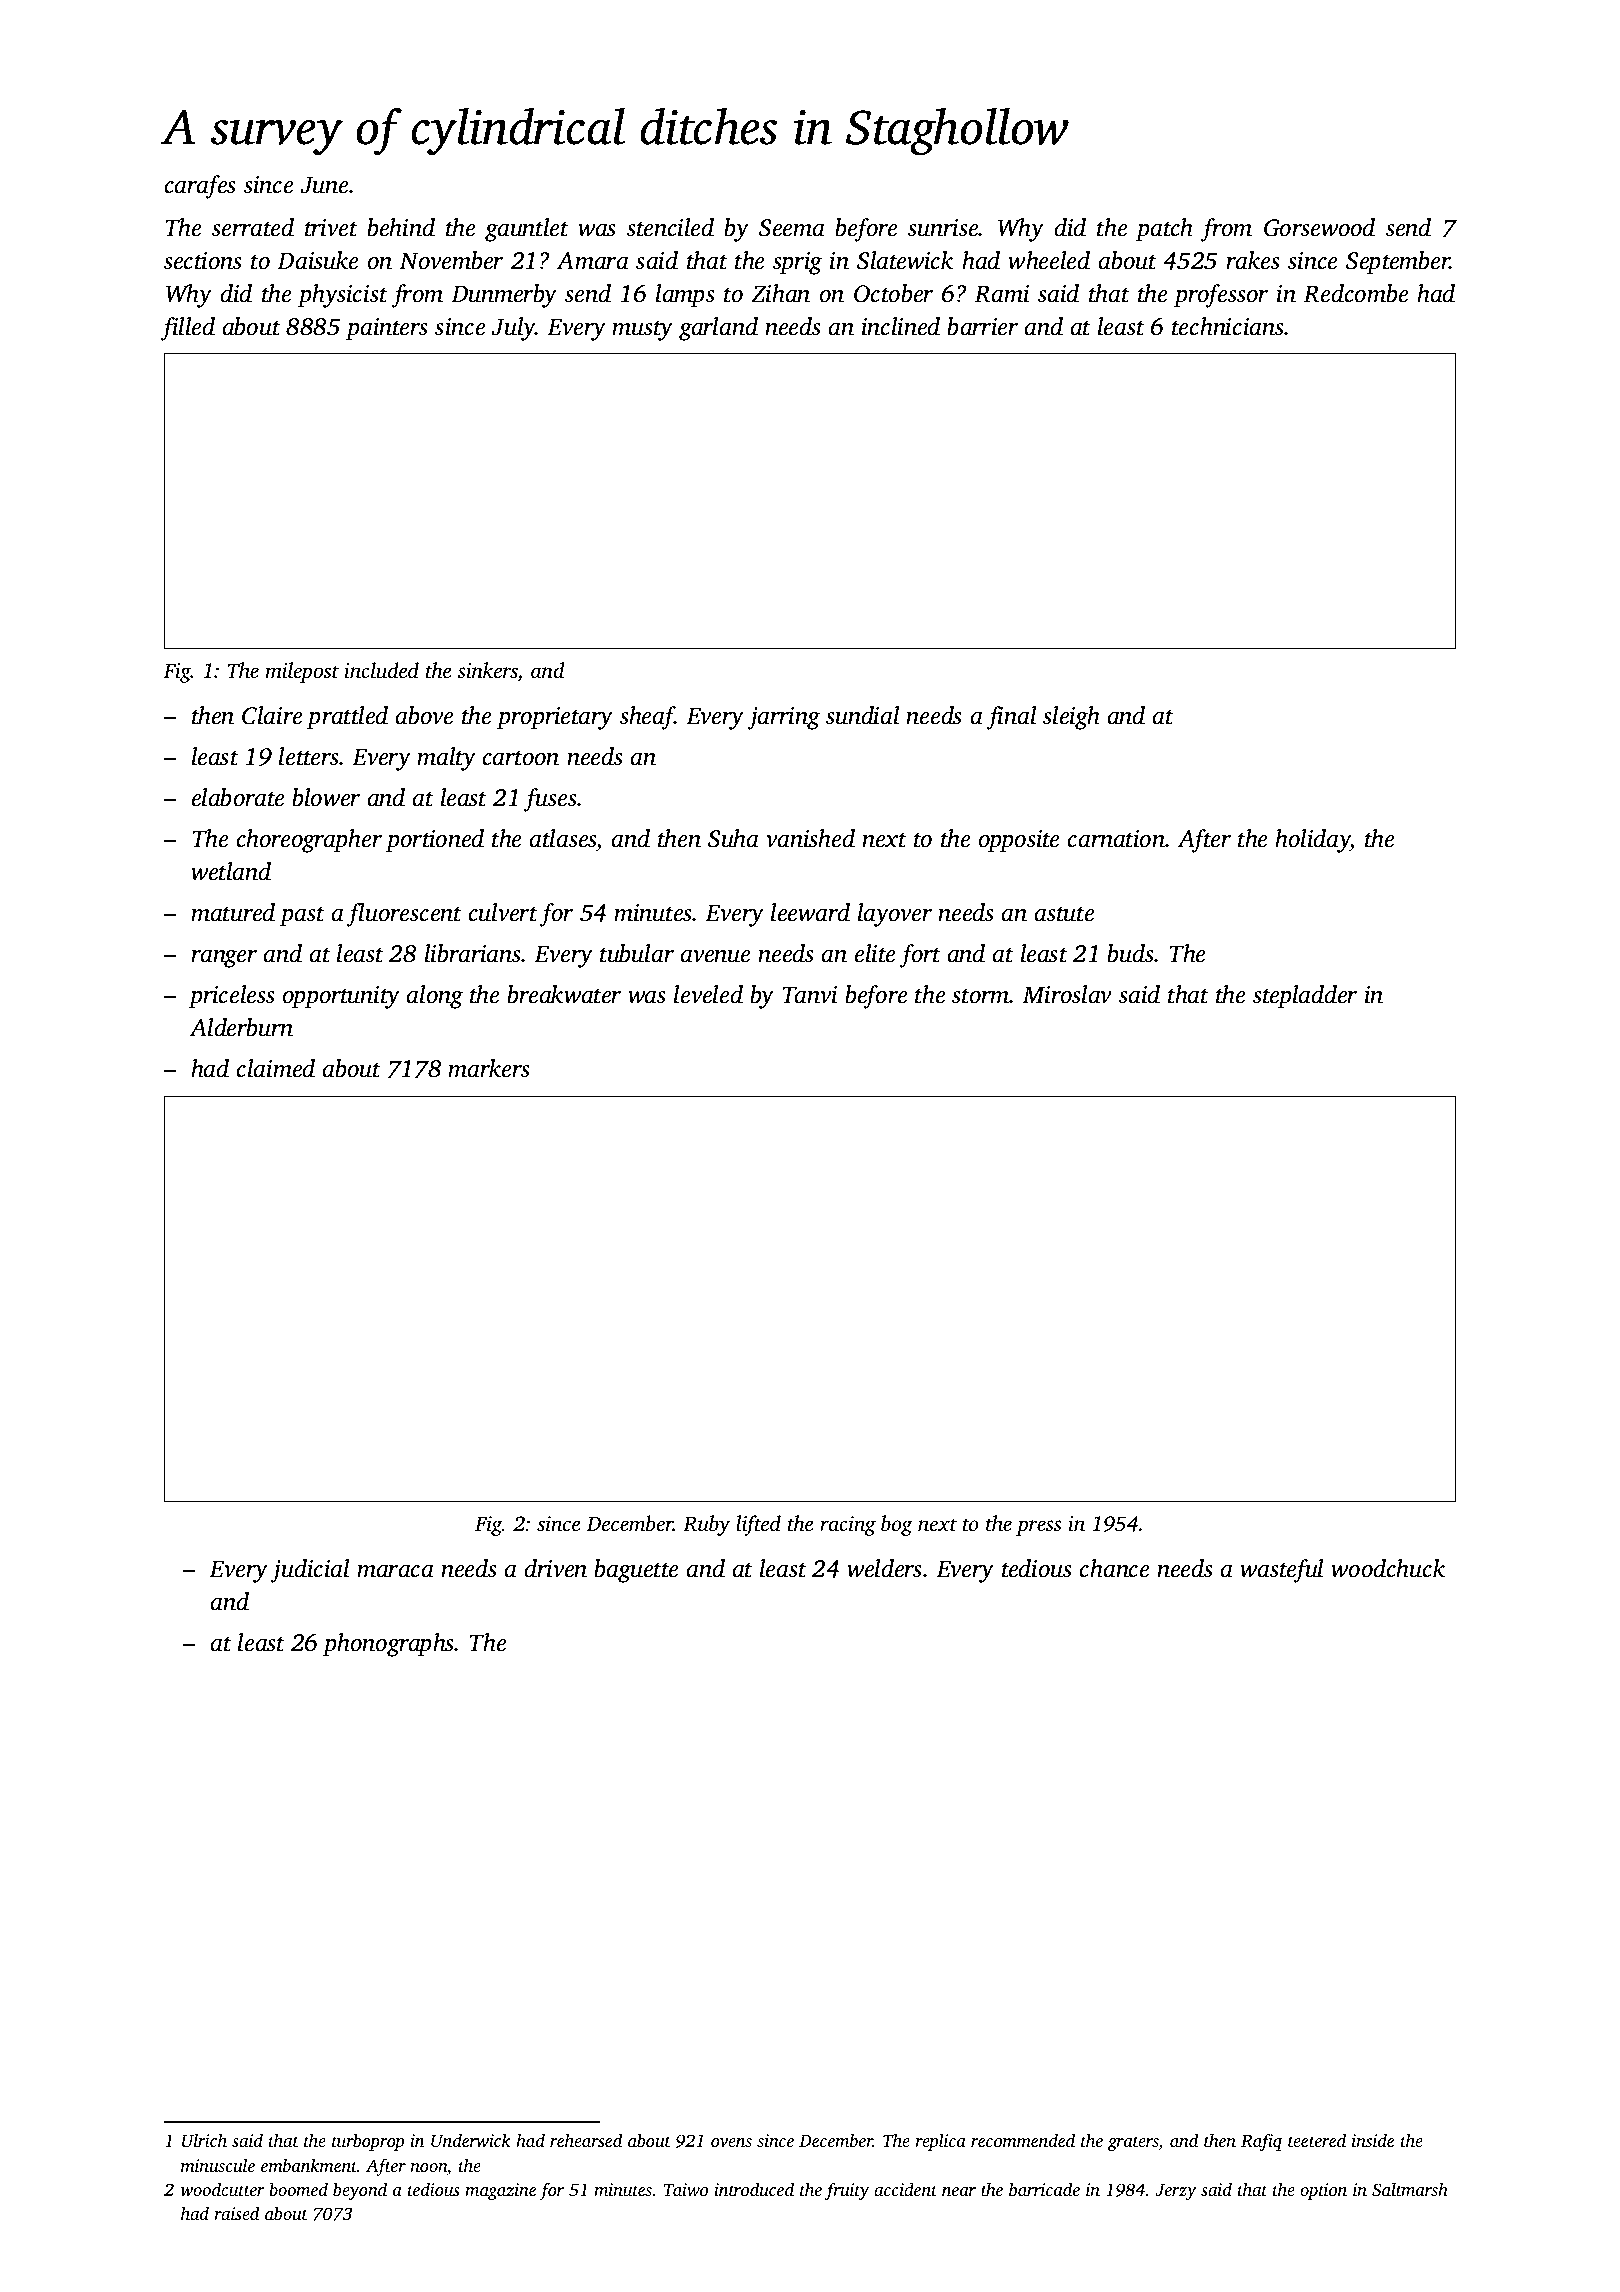 The height and width of the image is (2292, 1620). I want to click on patch, so click(1164, 230).
